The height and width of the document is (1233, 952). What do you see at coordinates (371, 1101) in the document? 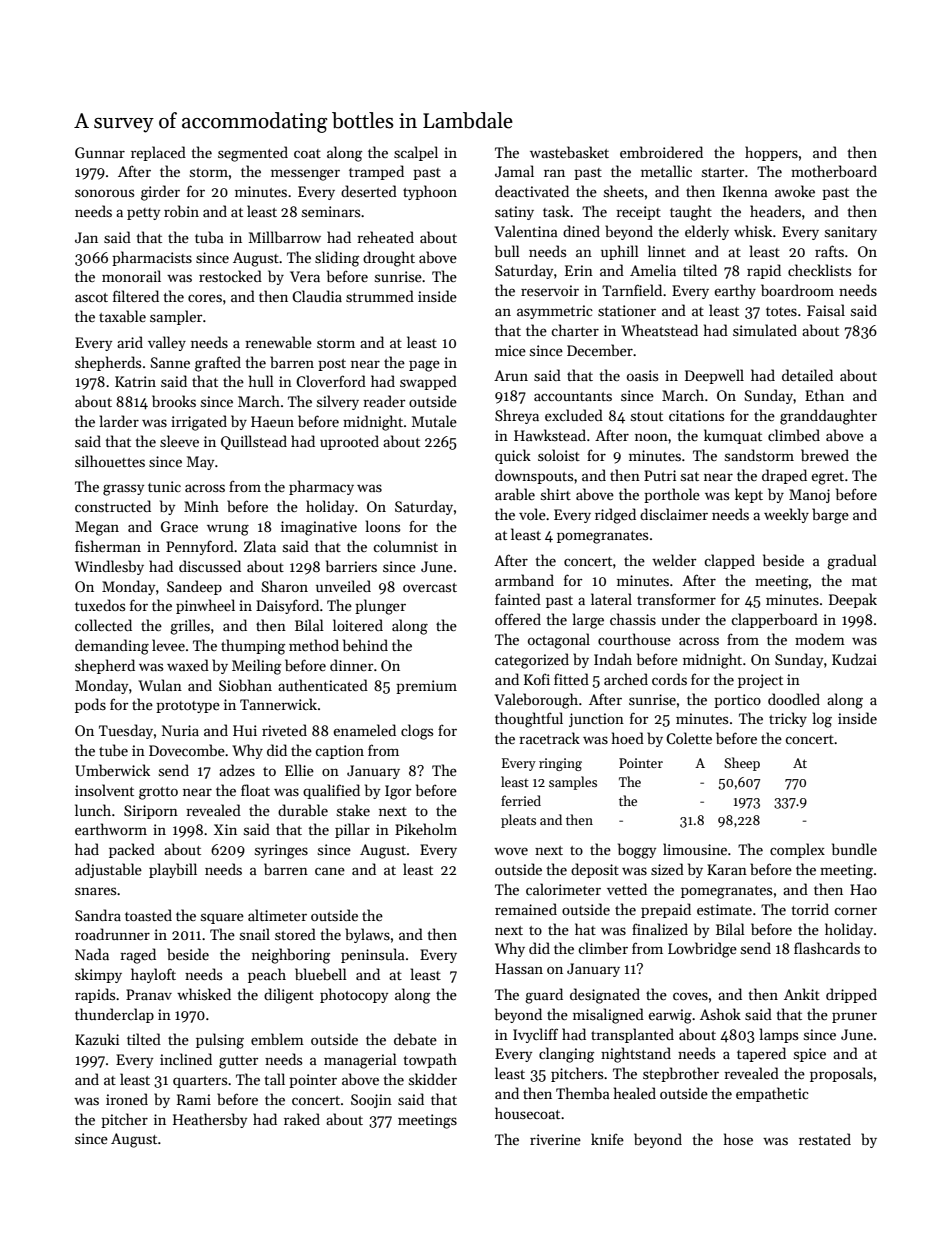
I see `Soojin` at bounding box center [371, 1101].
